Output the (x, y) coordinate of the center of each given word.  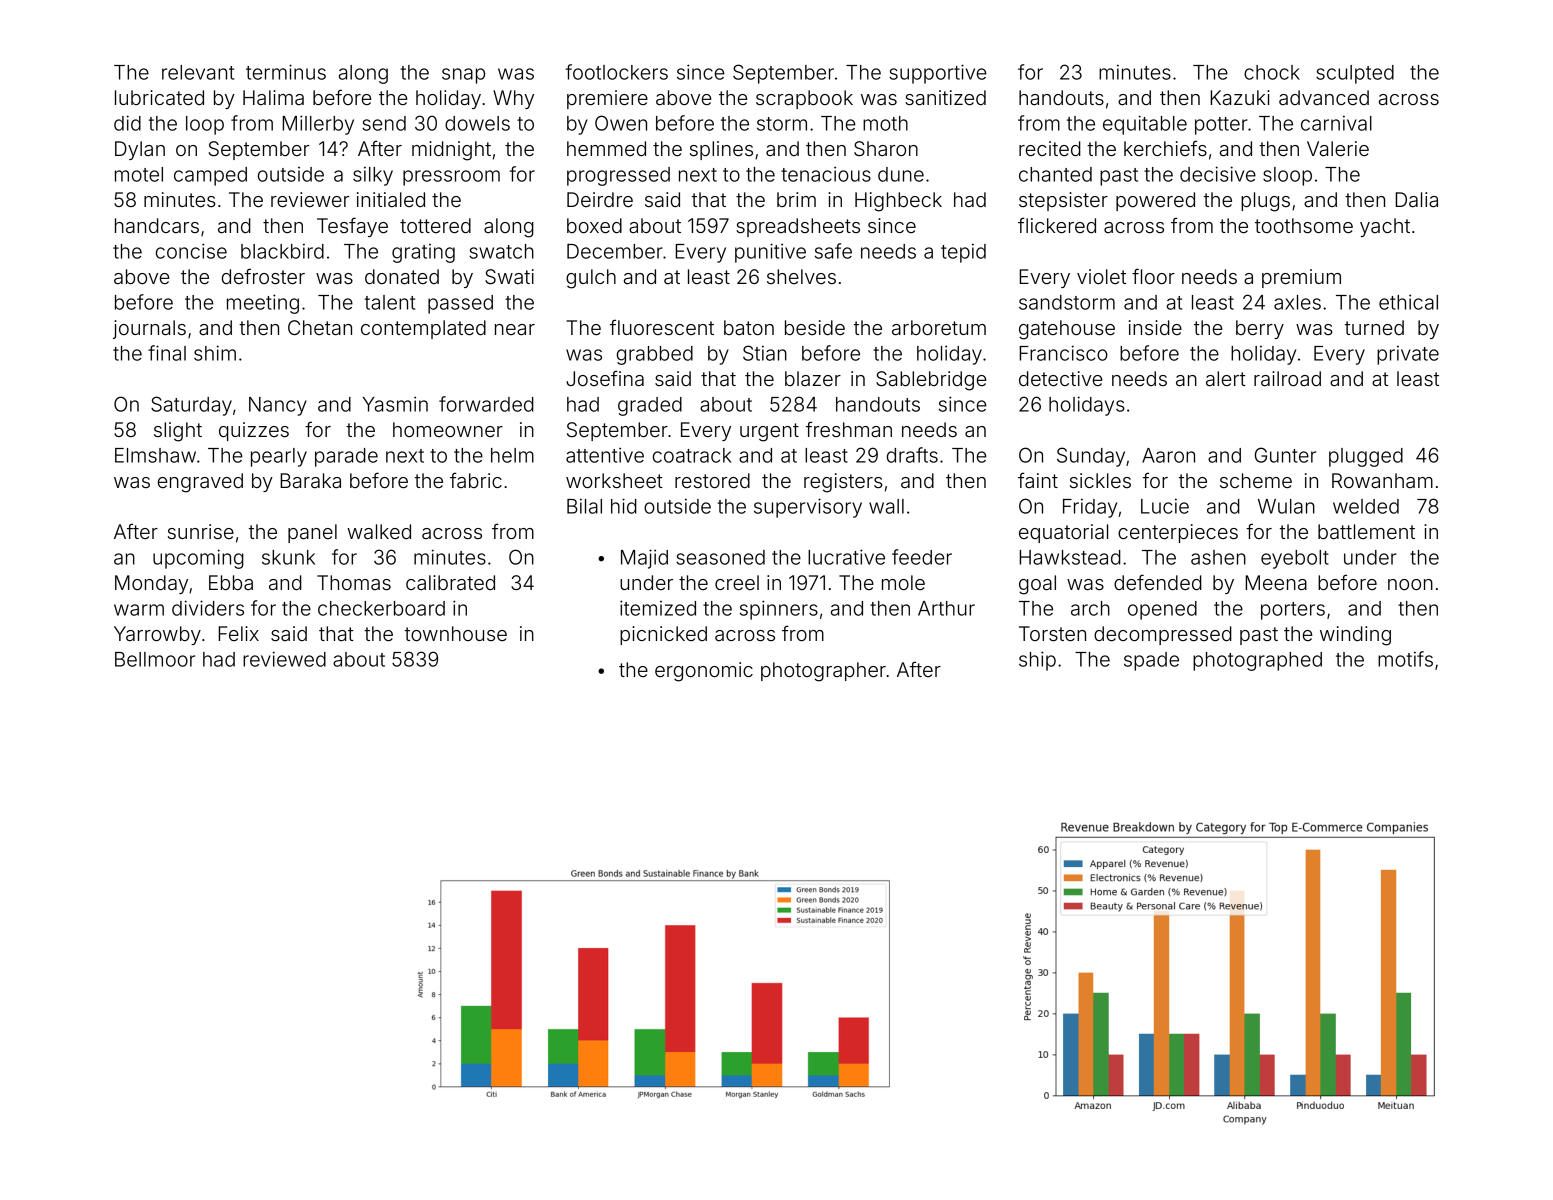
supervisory (808, 508)
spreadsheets (798, 227)
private (1408, 355)
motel (139, 174)
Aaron (1168, 455)
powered (1155, 201)
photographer (823, 672)
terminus (286, 72)
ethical (1408, 302)
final (167, 353)
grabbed (655, 355)
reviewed (284, 659)
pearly (279, 457)
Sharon (886, 148)
